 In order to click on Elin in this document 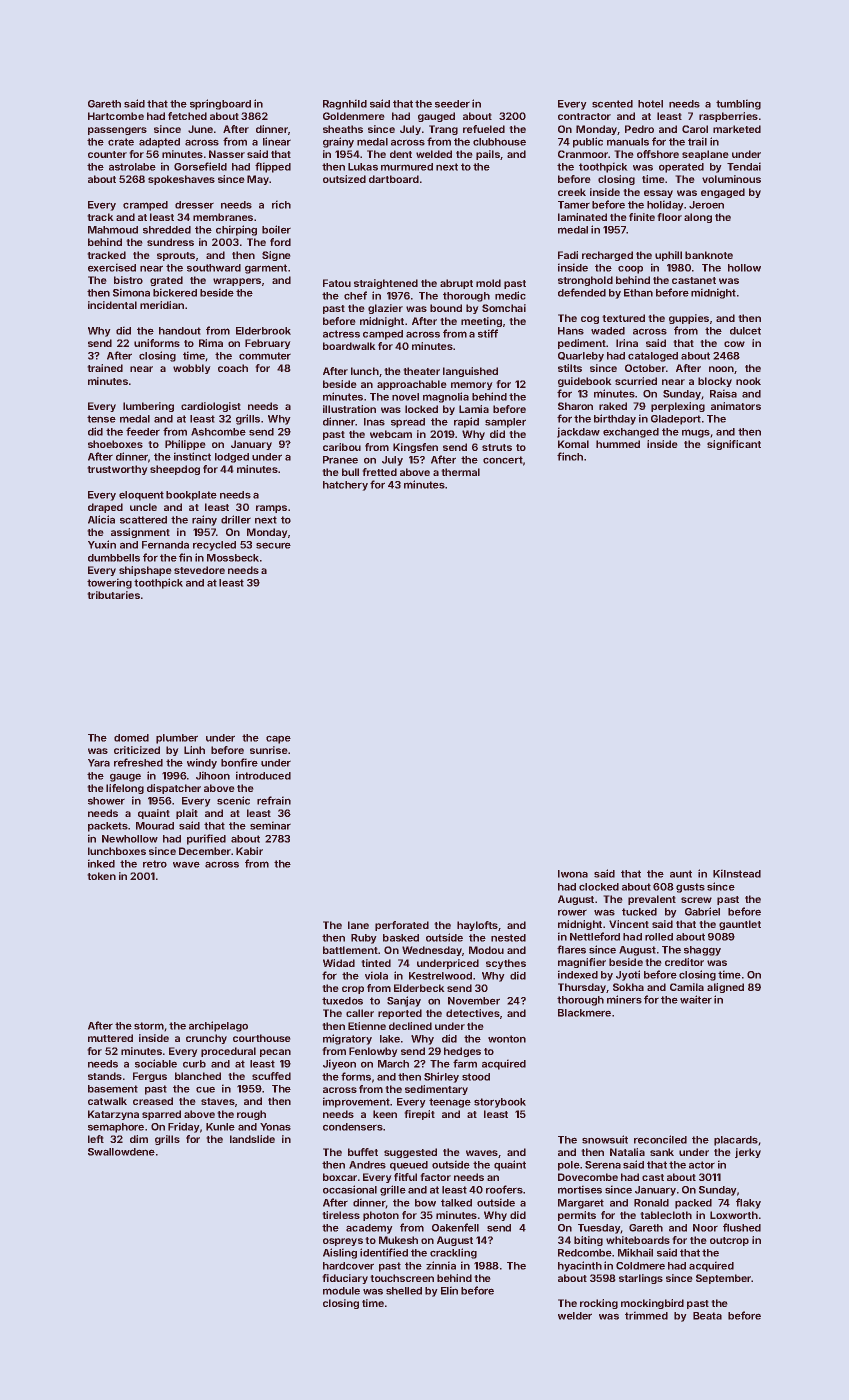, I will do `click(449, 1290)`.
